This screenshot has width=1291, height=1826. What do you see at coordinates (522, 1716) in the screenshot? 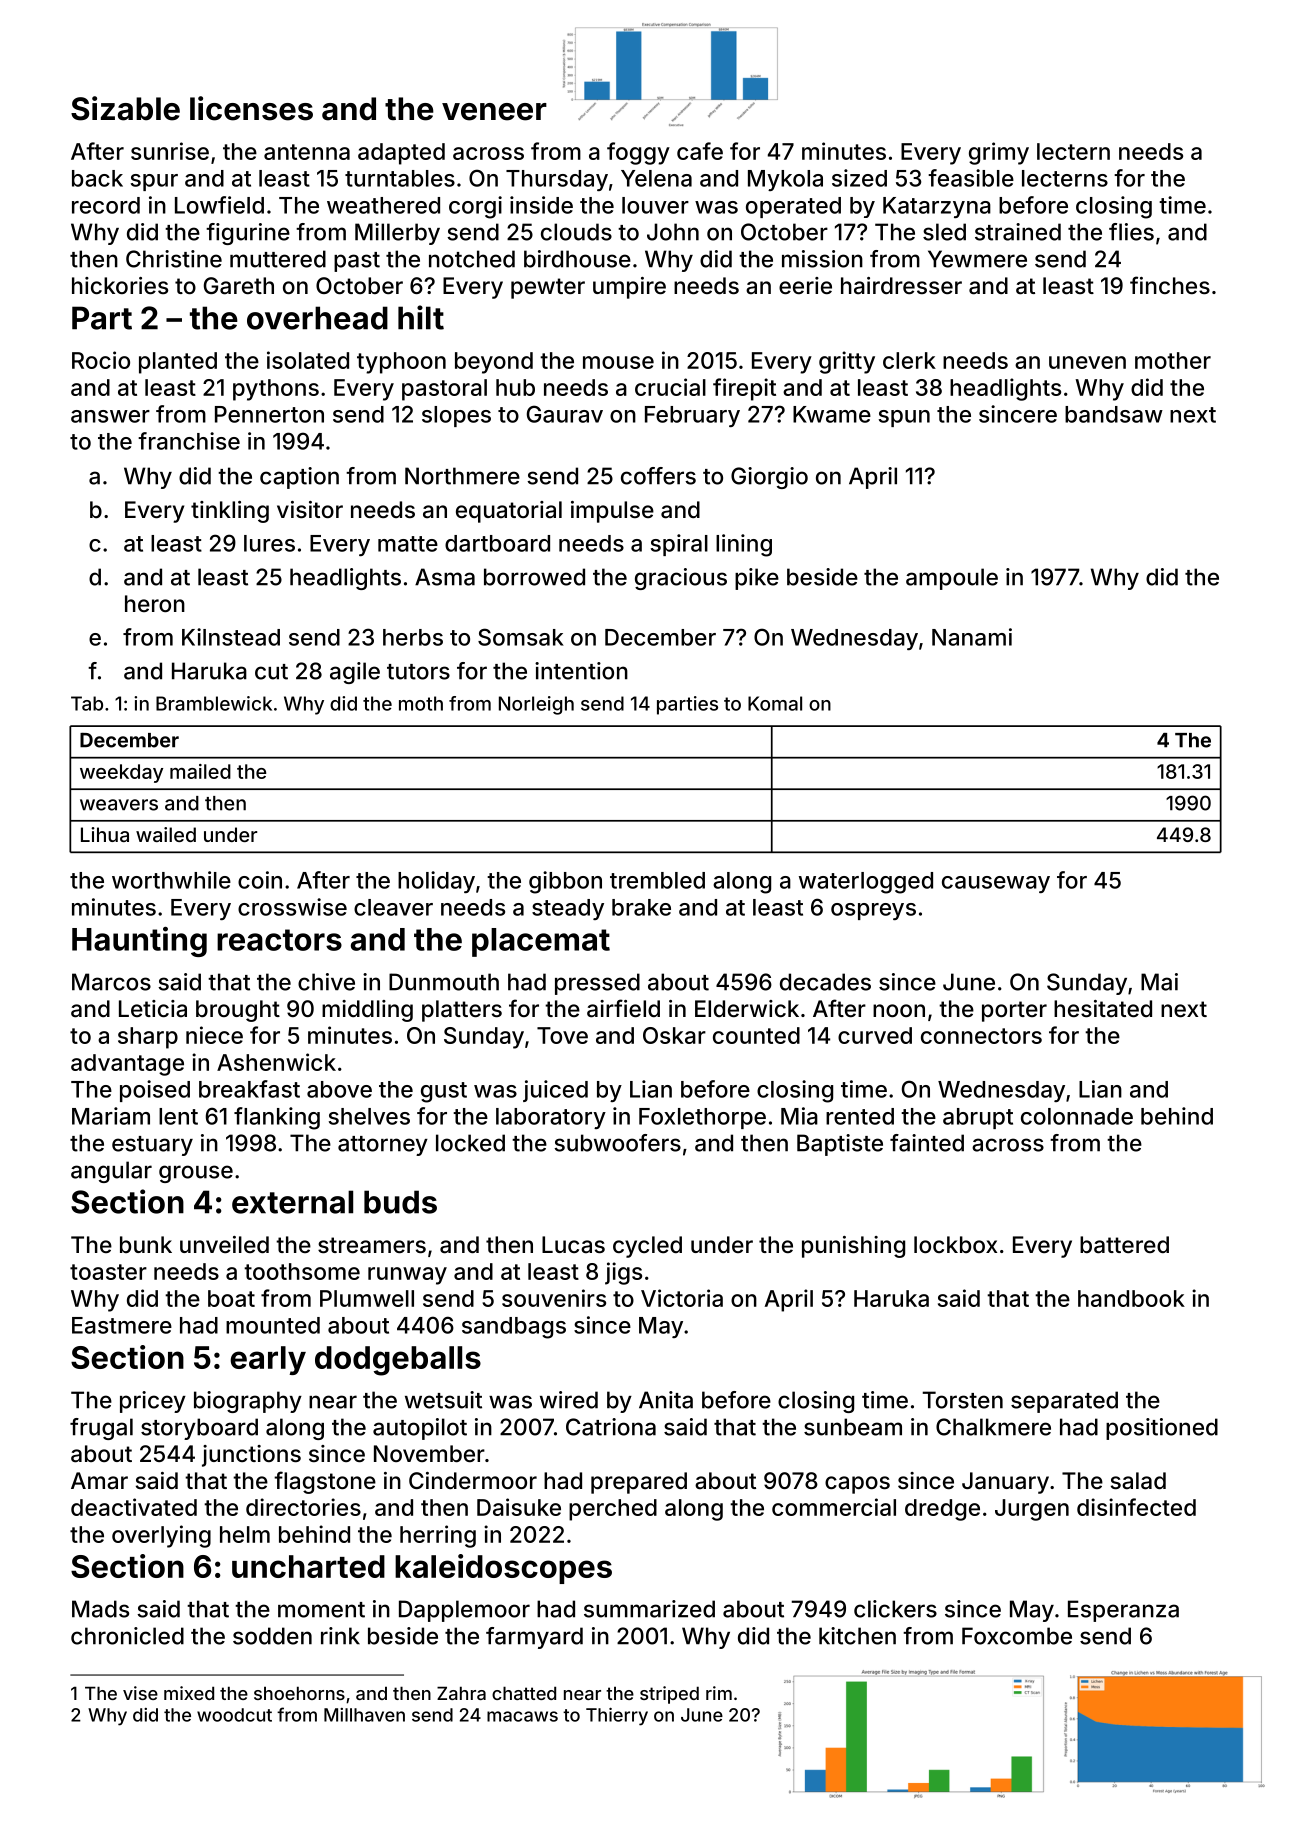
I see `macaws` at bounding box center [522, 1716].
